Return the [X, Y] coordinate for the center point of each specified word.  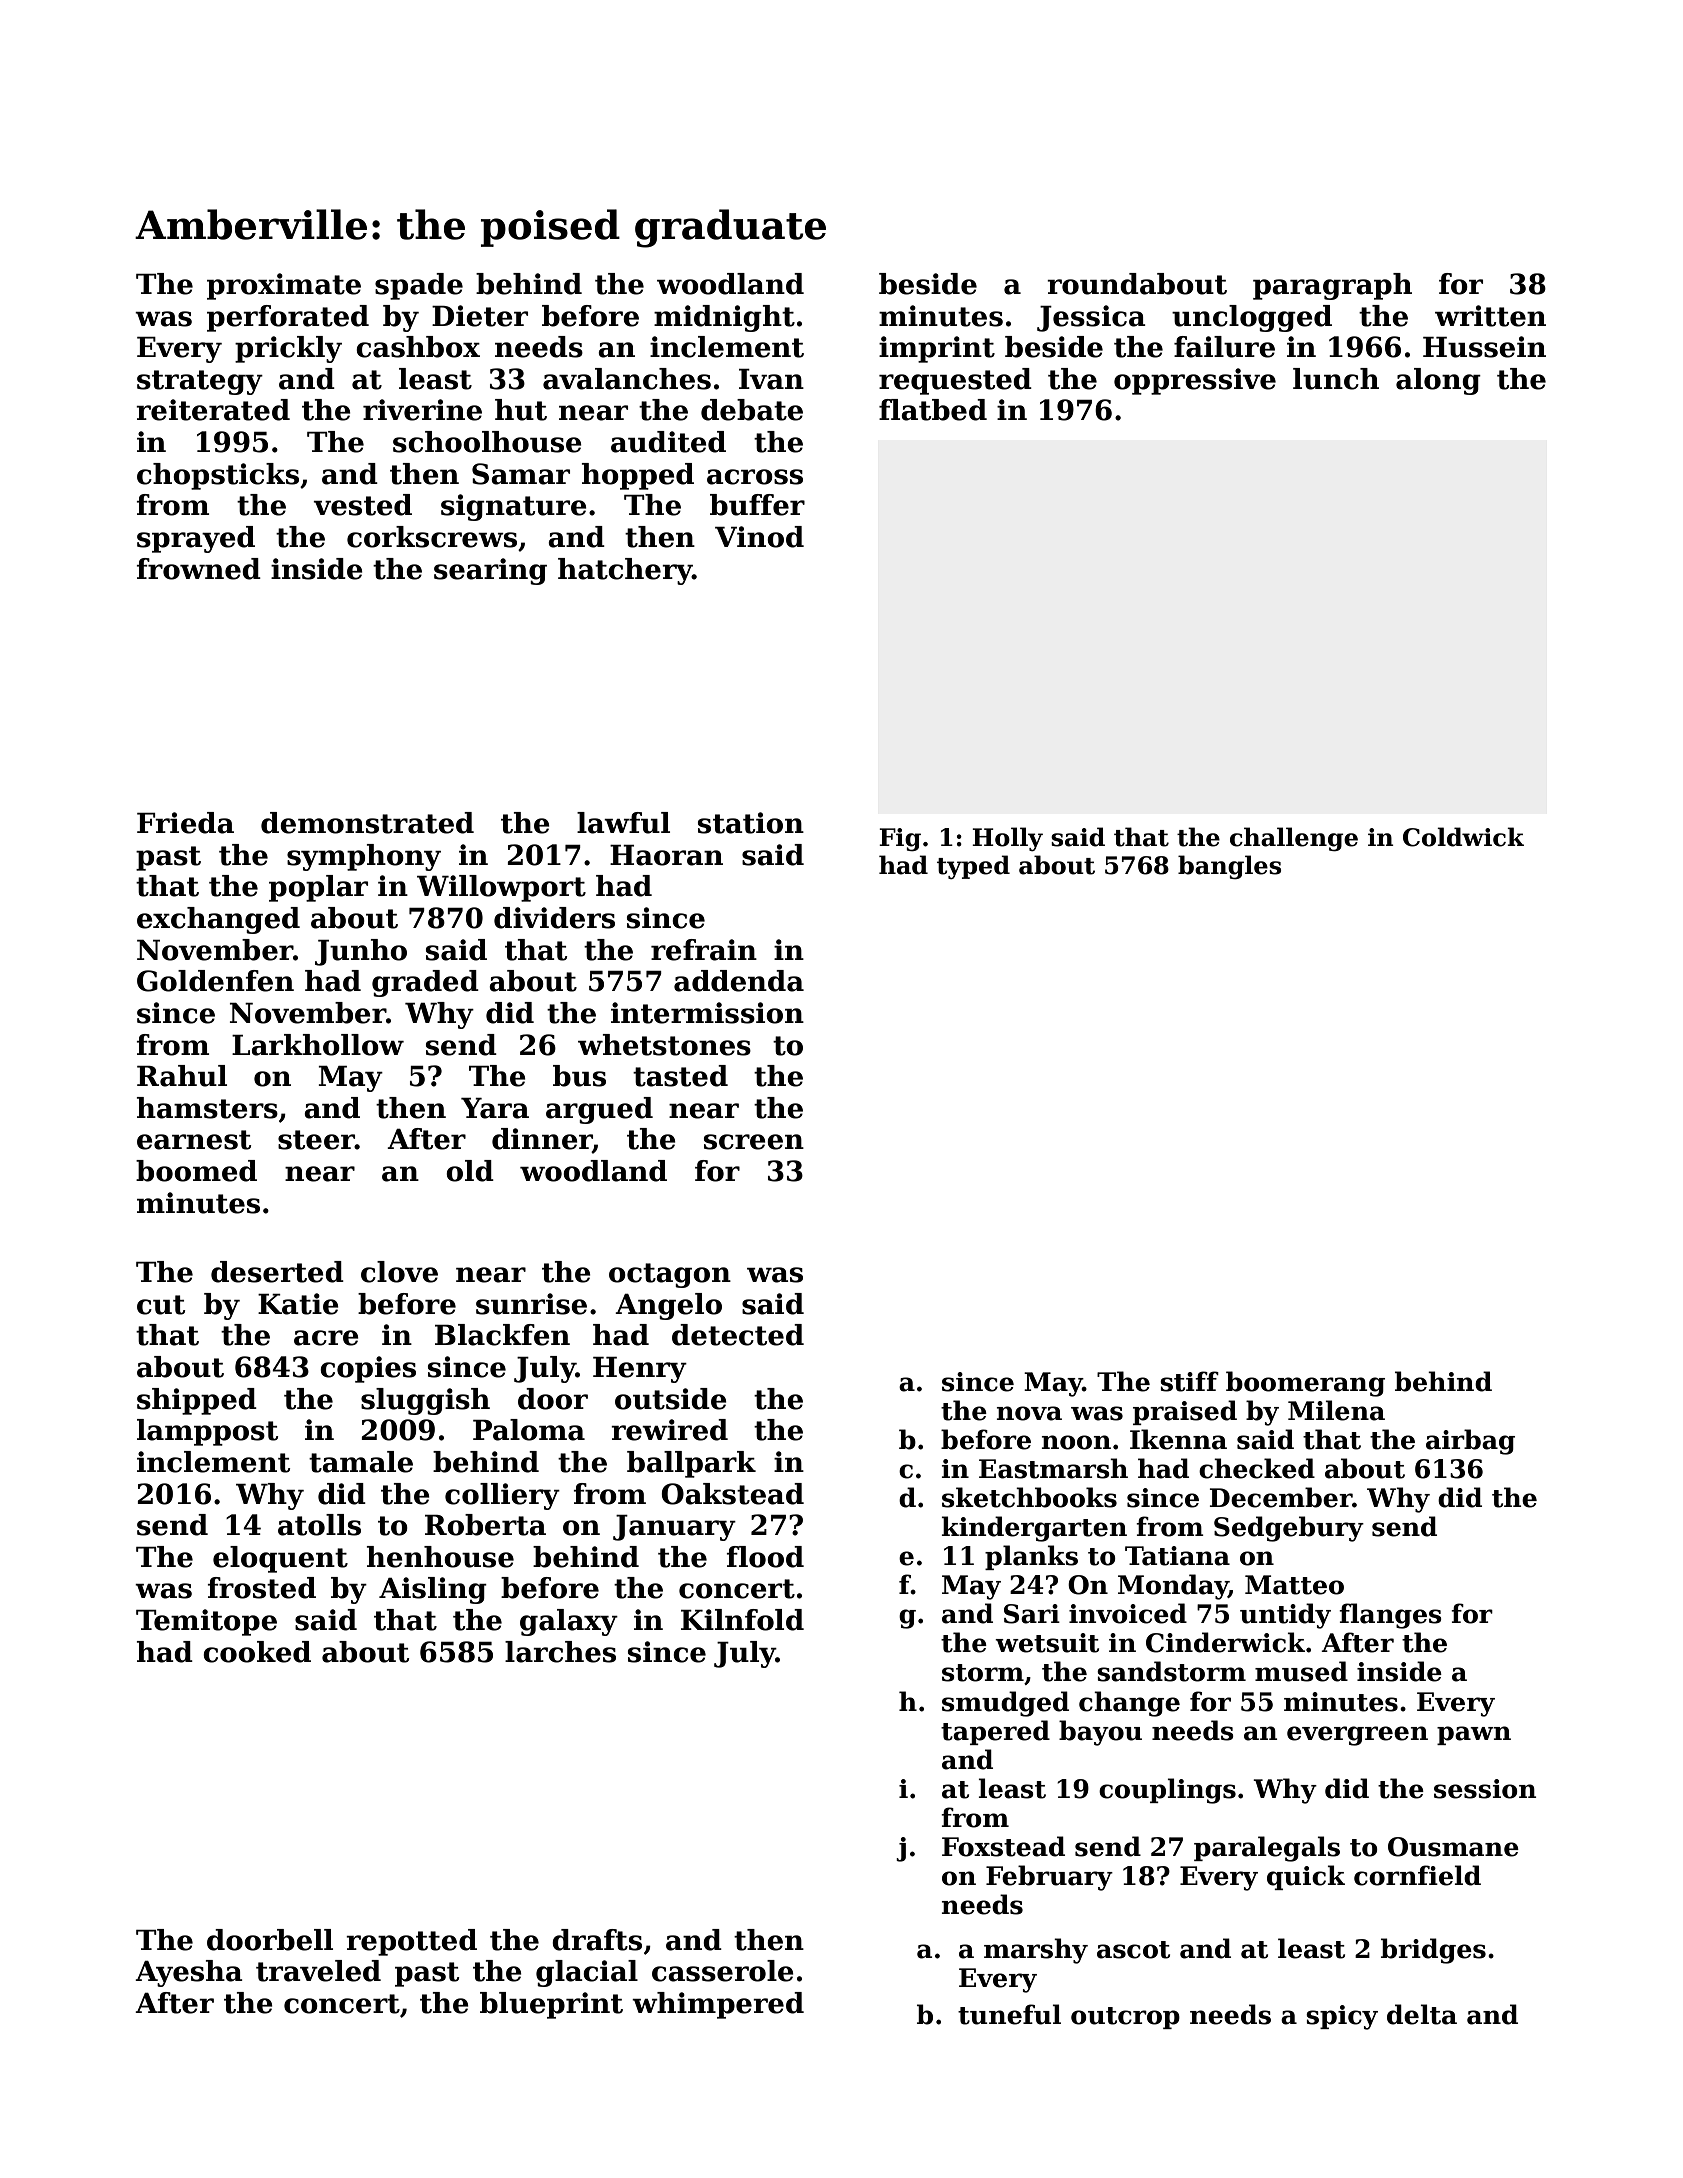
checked [1257, 1468]
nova [1029, 1413]
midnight [724, 318]
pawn [1474, 1735]
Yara [495, 1108]
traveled [318, 1971]
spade [419, 286]
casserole [723, 1971]
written [1490, 316]
